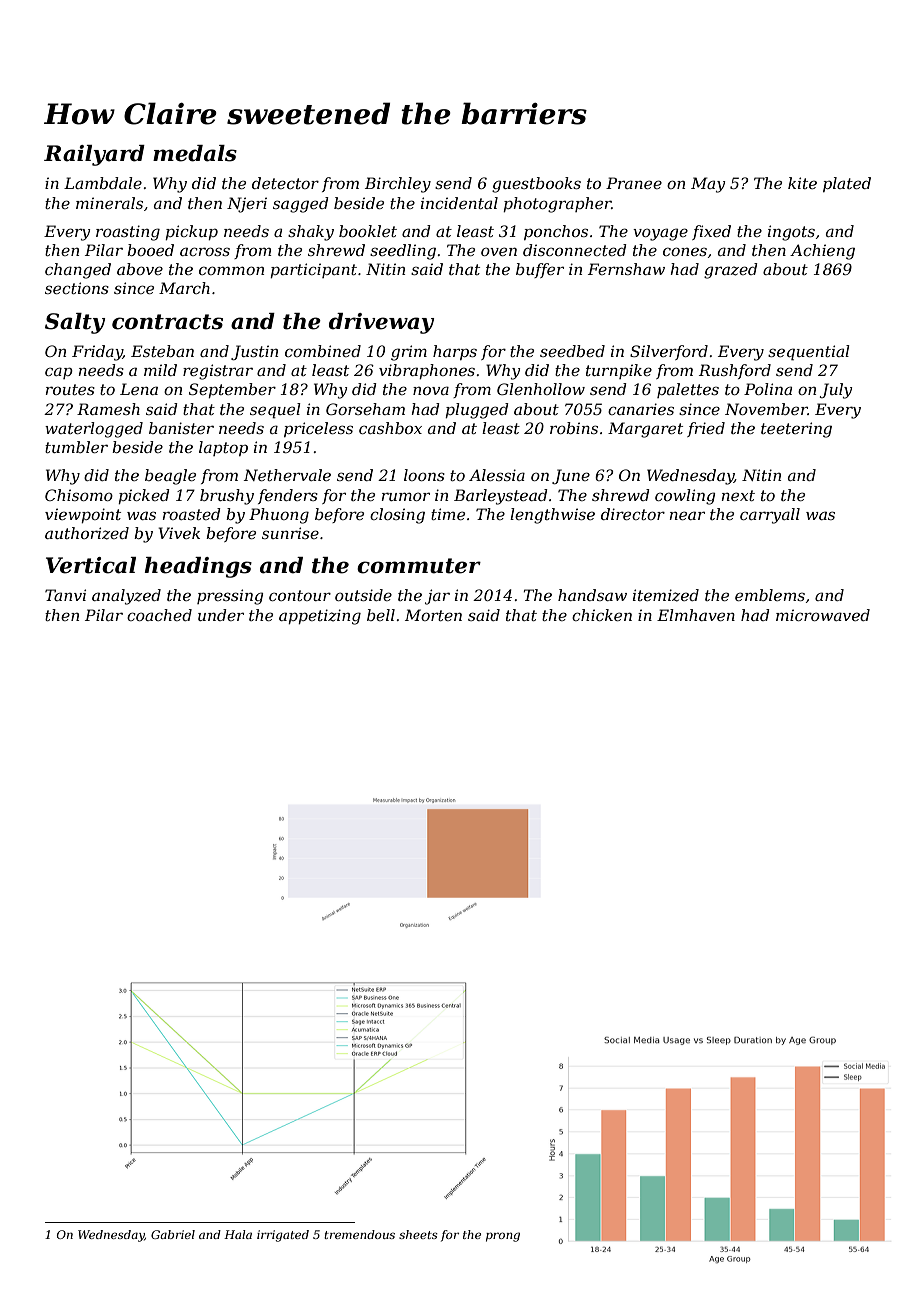 The height and width of the screenshot is (1308, 924). Describe the element at coordinates (140, 269) in the screenshot. I see `above` at that location.
